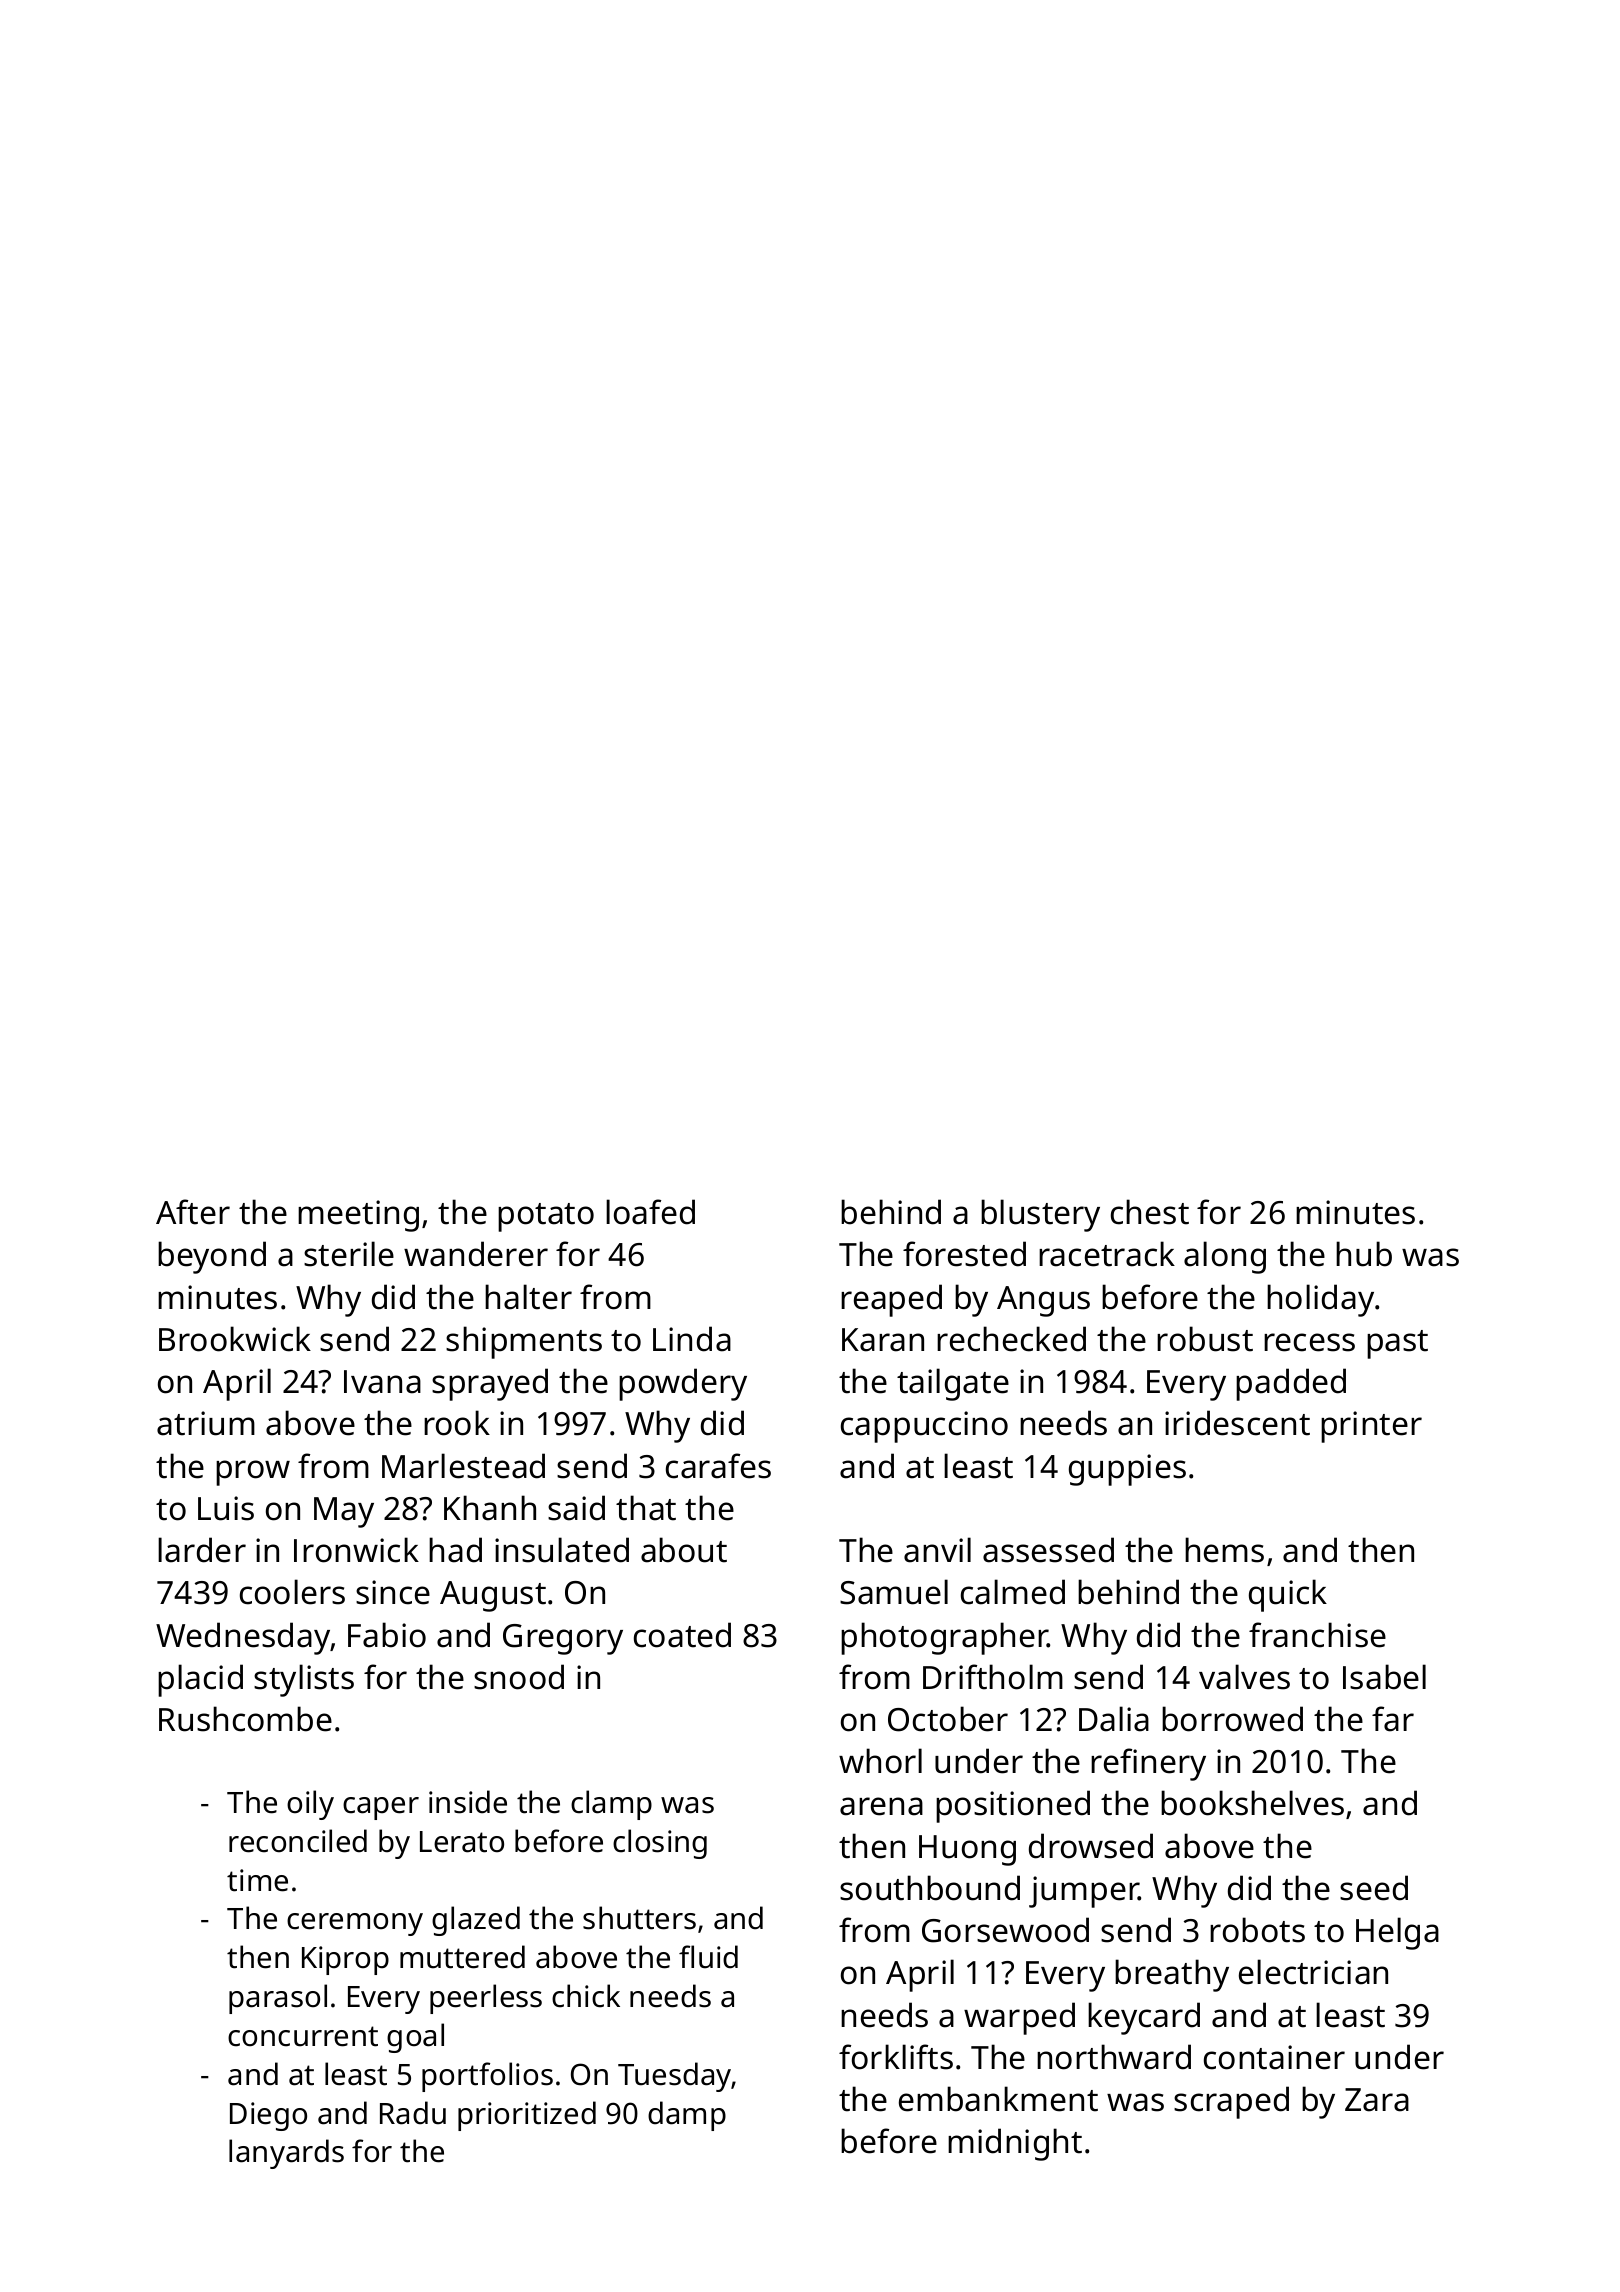 The height and width of the screenshot is (2292, 1620). I want to click on embankment, so click(998, 2099).
